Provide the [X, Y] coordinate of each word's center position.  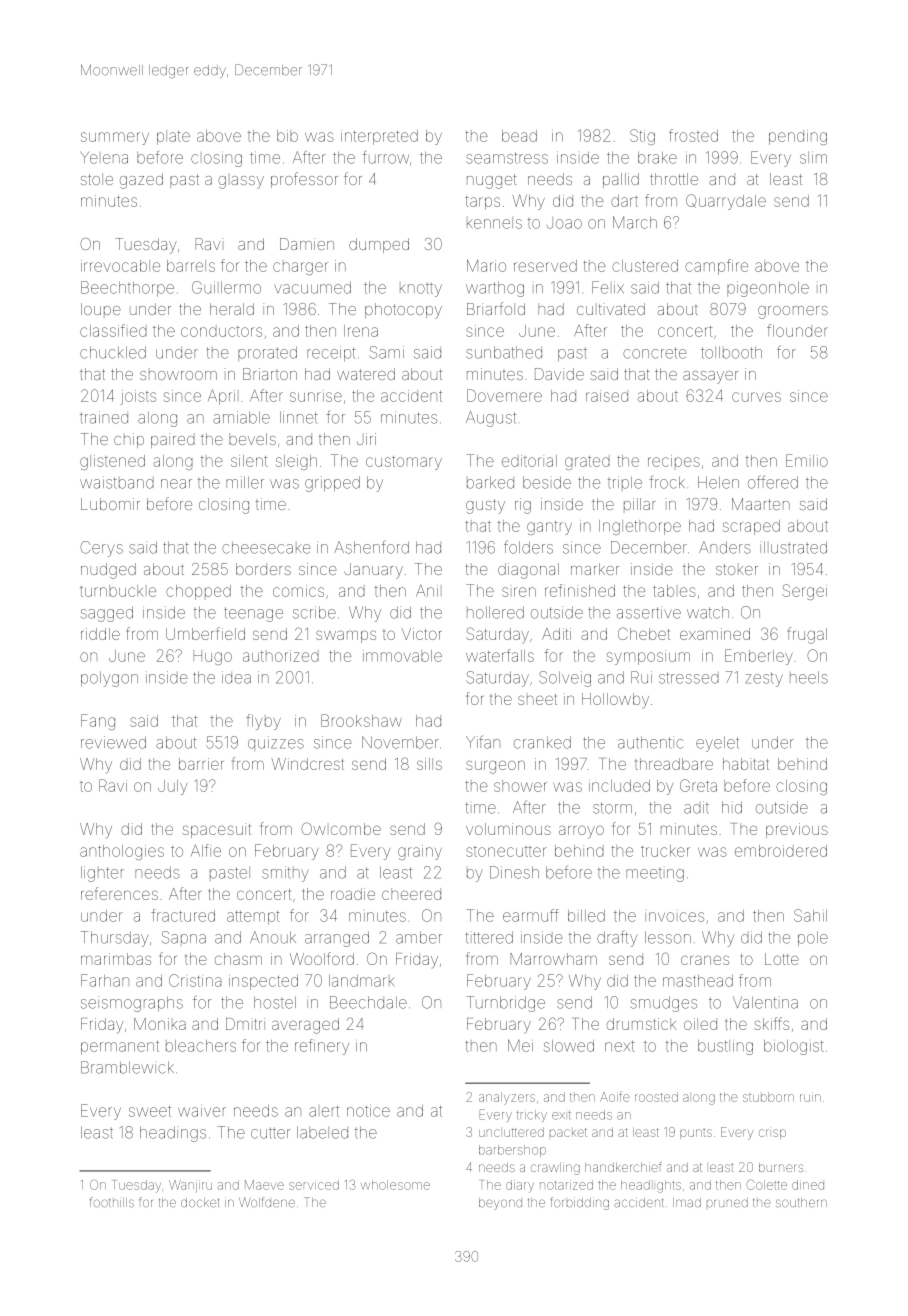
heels [809, 677]
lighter [102, 874]
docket [200, 1203]
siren [519, 592]
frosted [693, 135]
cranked [542, 742]
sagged [107, 614]
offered [773, 482]
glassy [241, 182]
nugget [492, 181]
